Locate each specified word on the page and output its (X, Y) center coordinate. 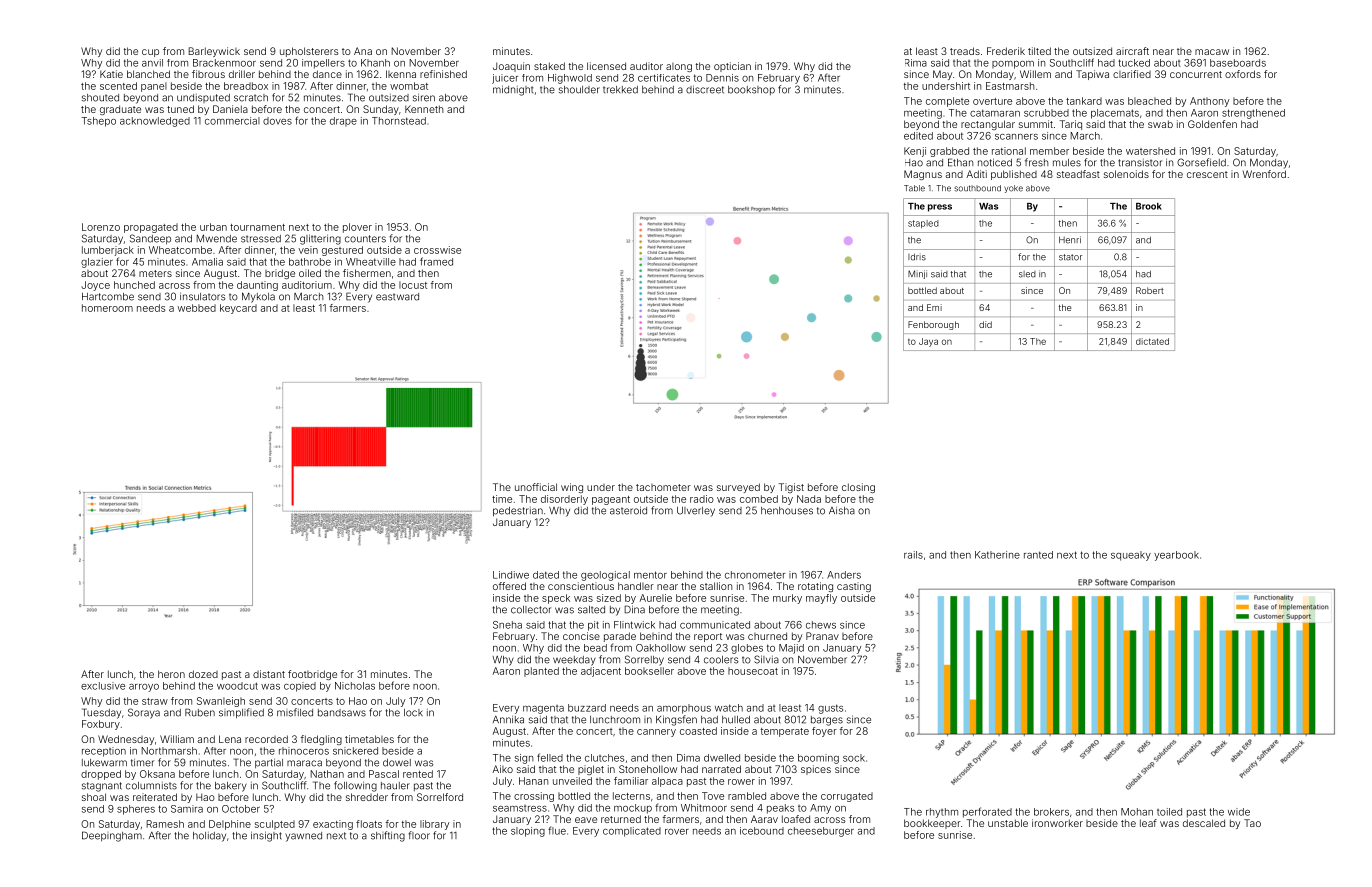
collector (531, 610)
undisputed (203, 98)
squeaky (1131, 556)
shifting (388, 836)
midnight (513, 90)
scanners (1016, 137)
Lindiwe (511, 575)
